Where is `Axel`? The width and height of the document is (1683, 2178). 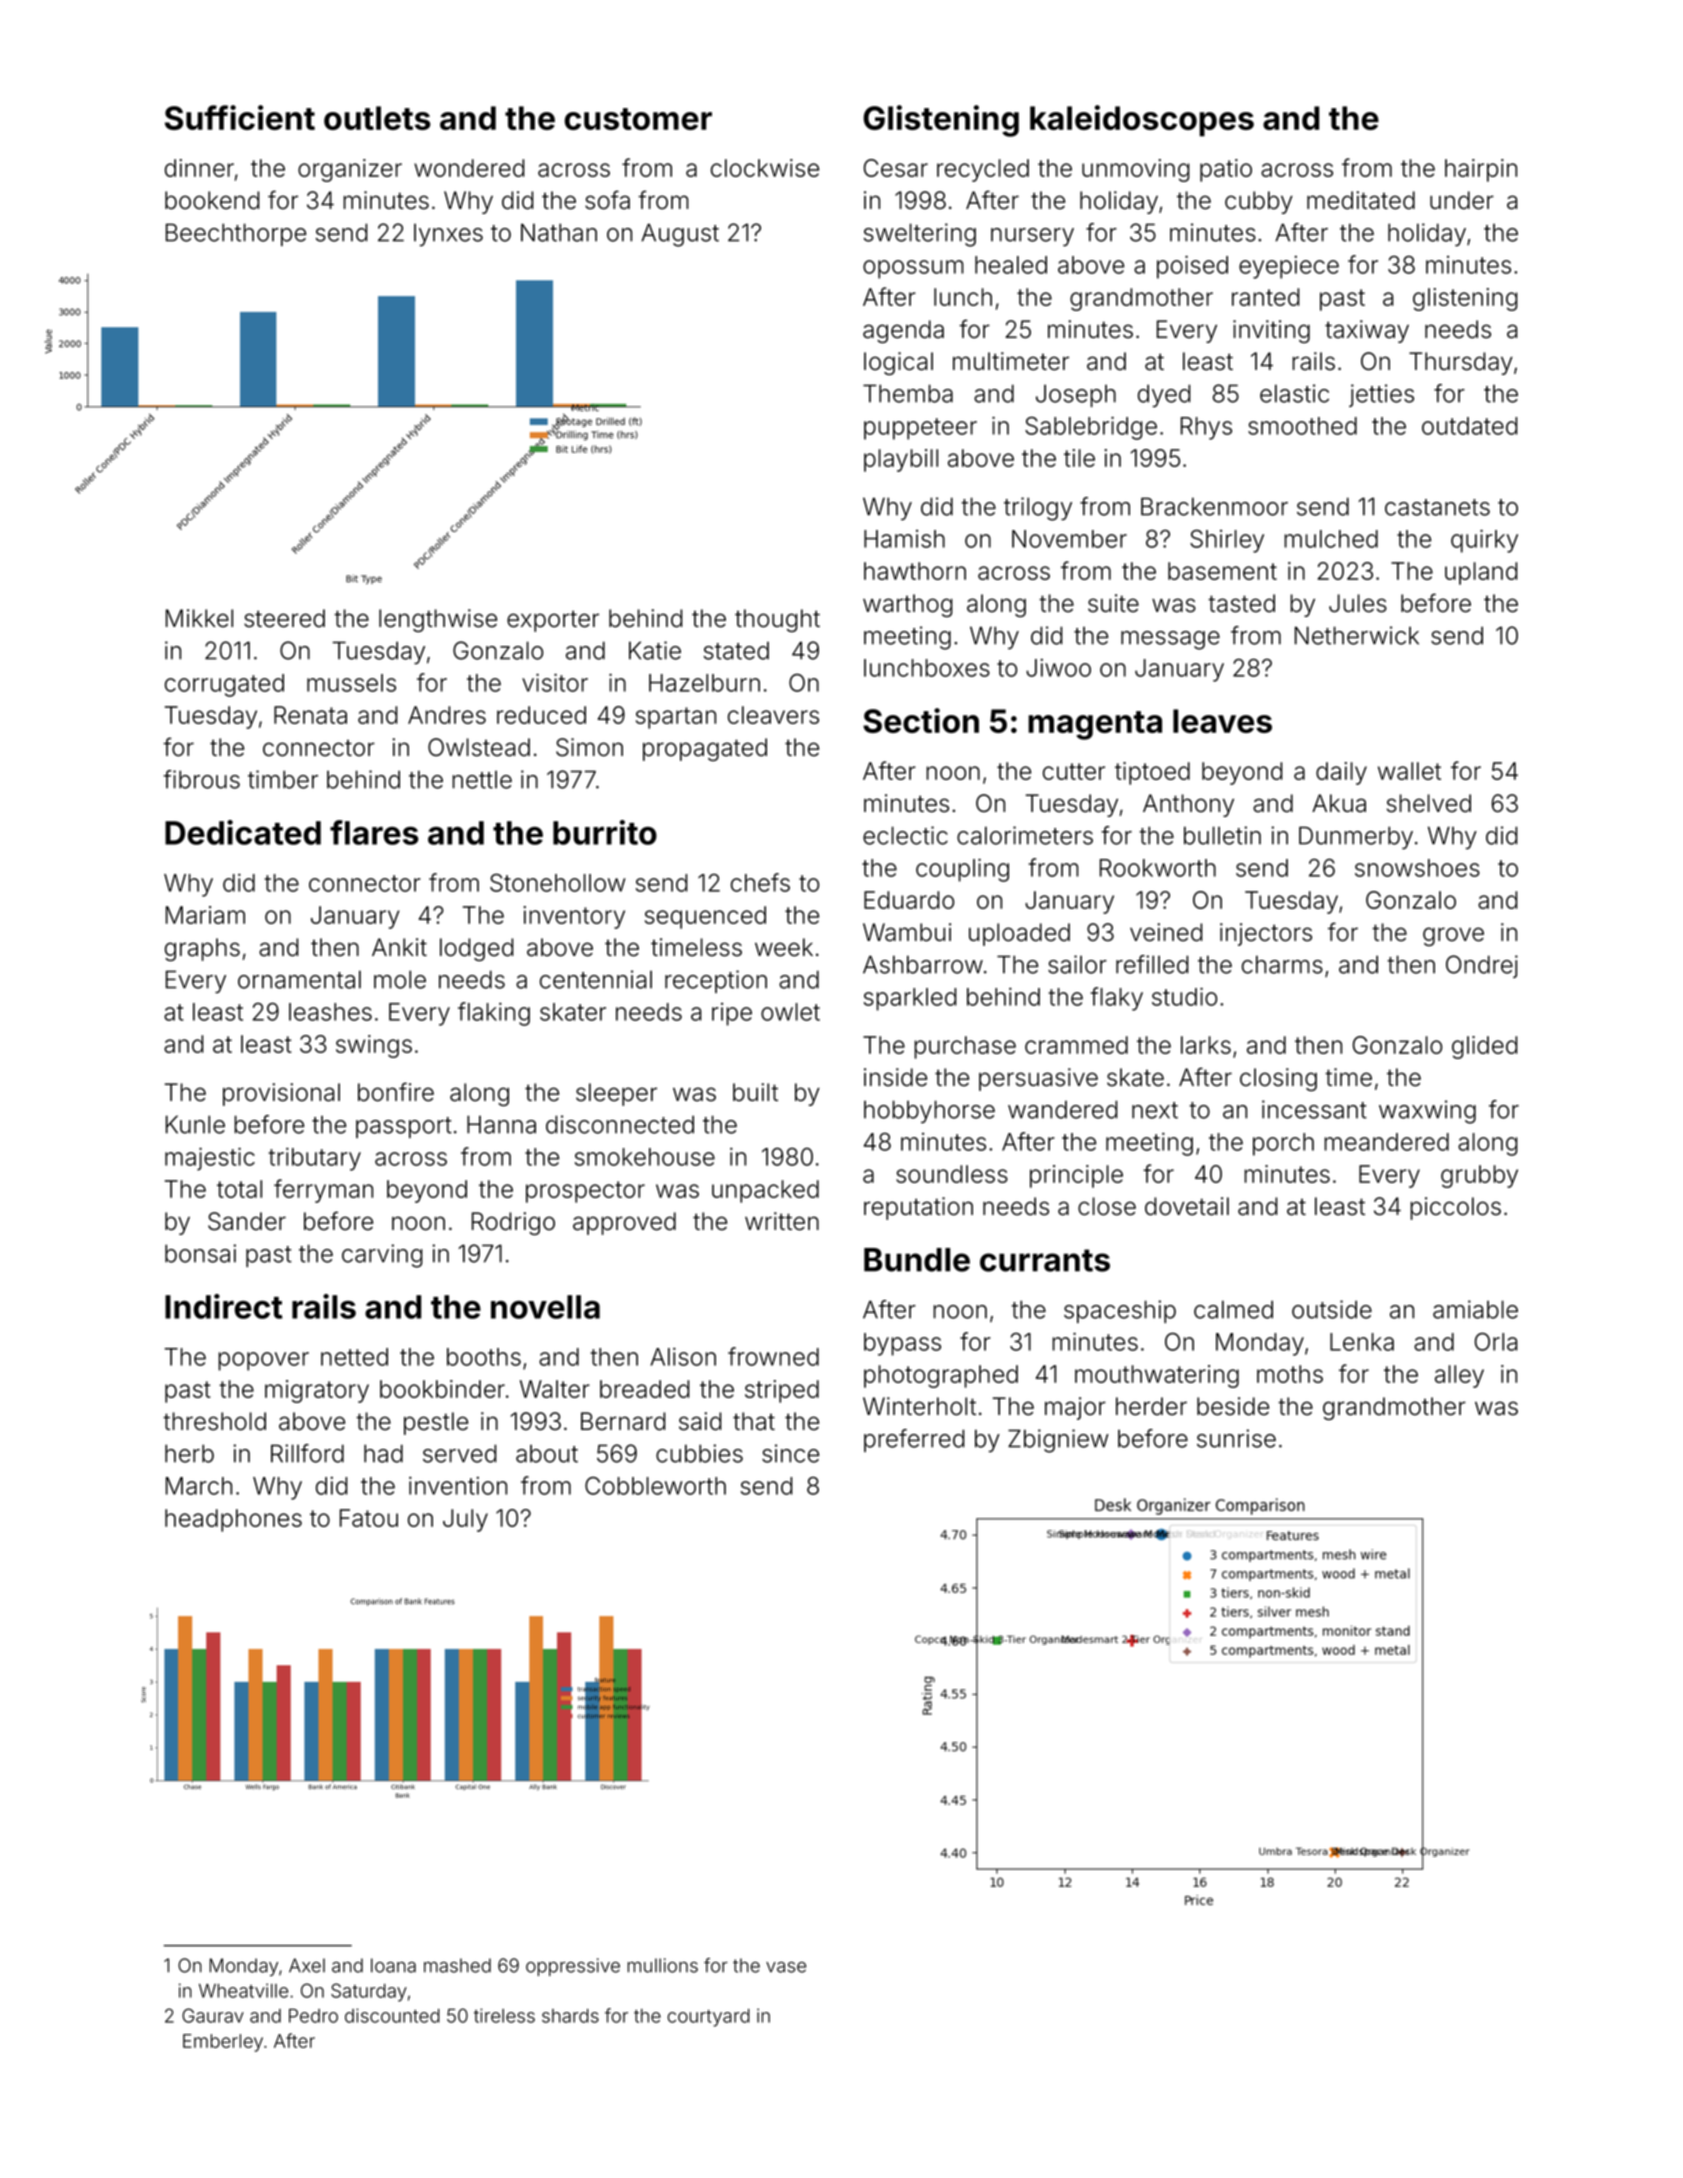 Axel is located at coordinates (307, 1965).
